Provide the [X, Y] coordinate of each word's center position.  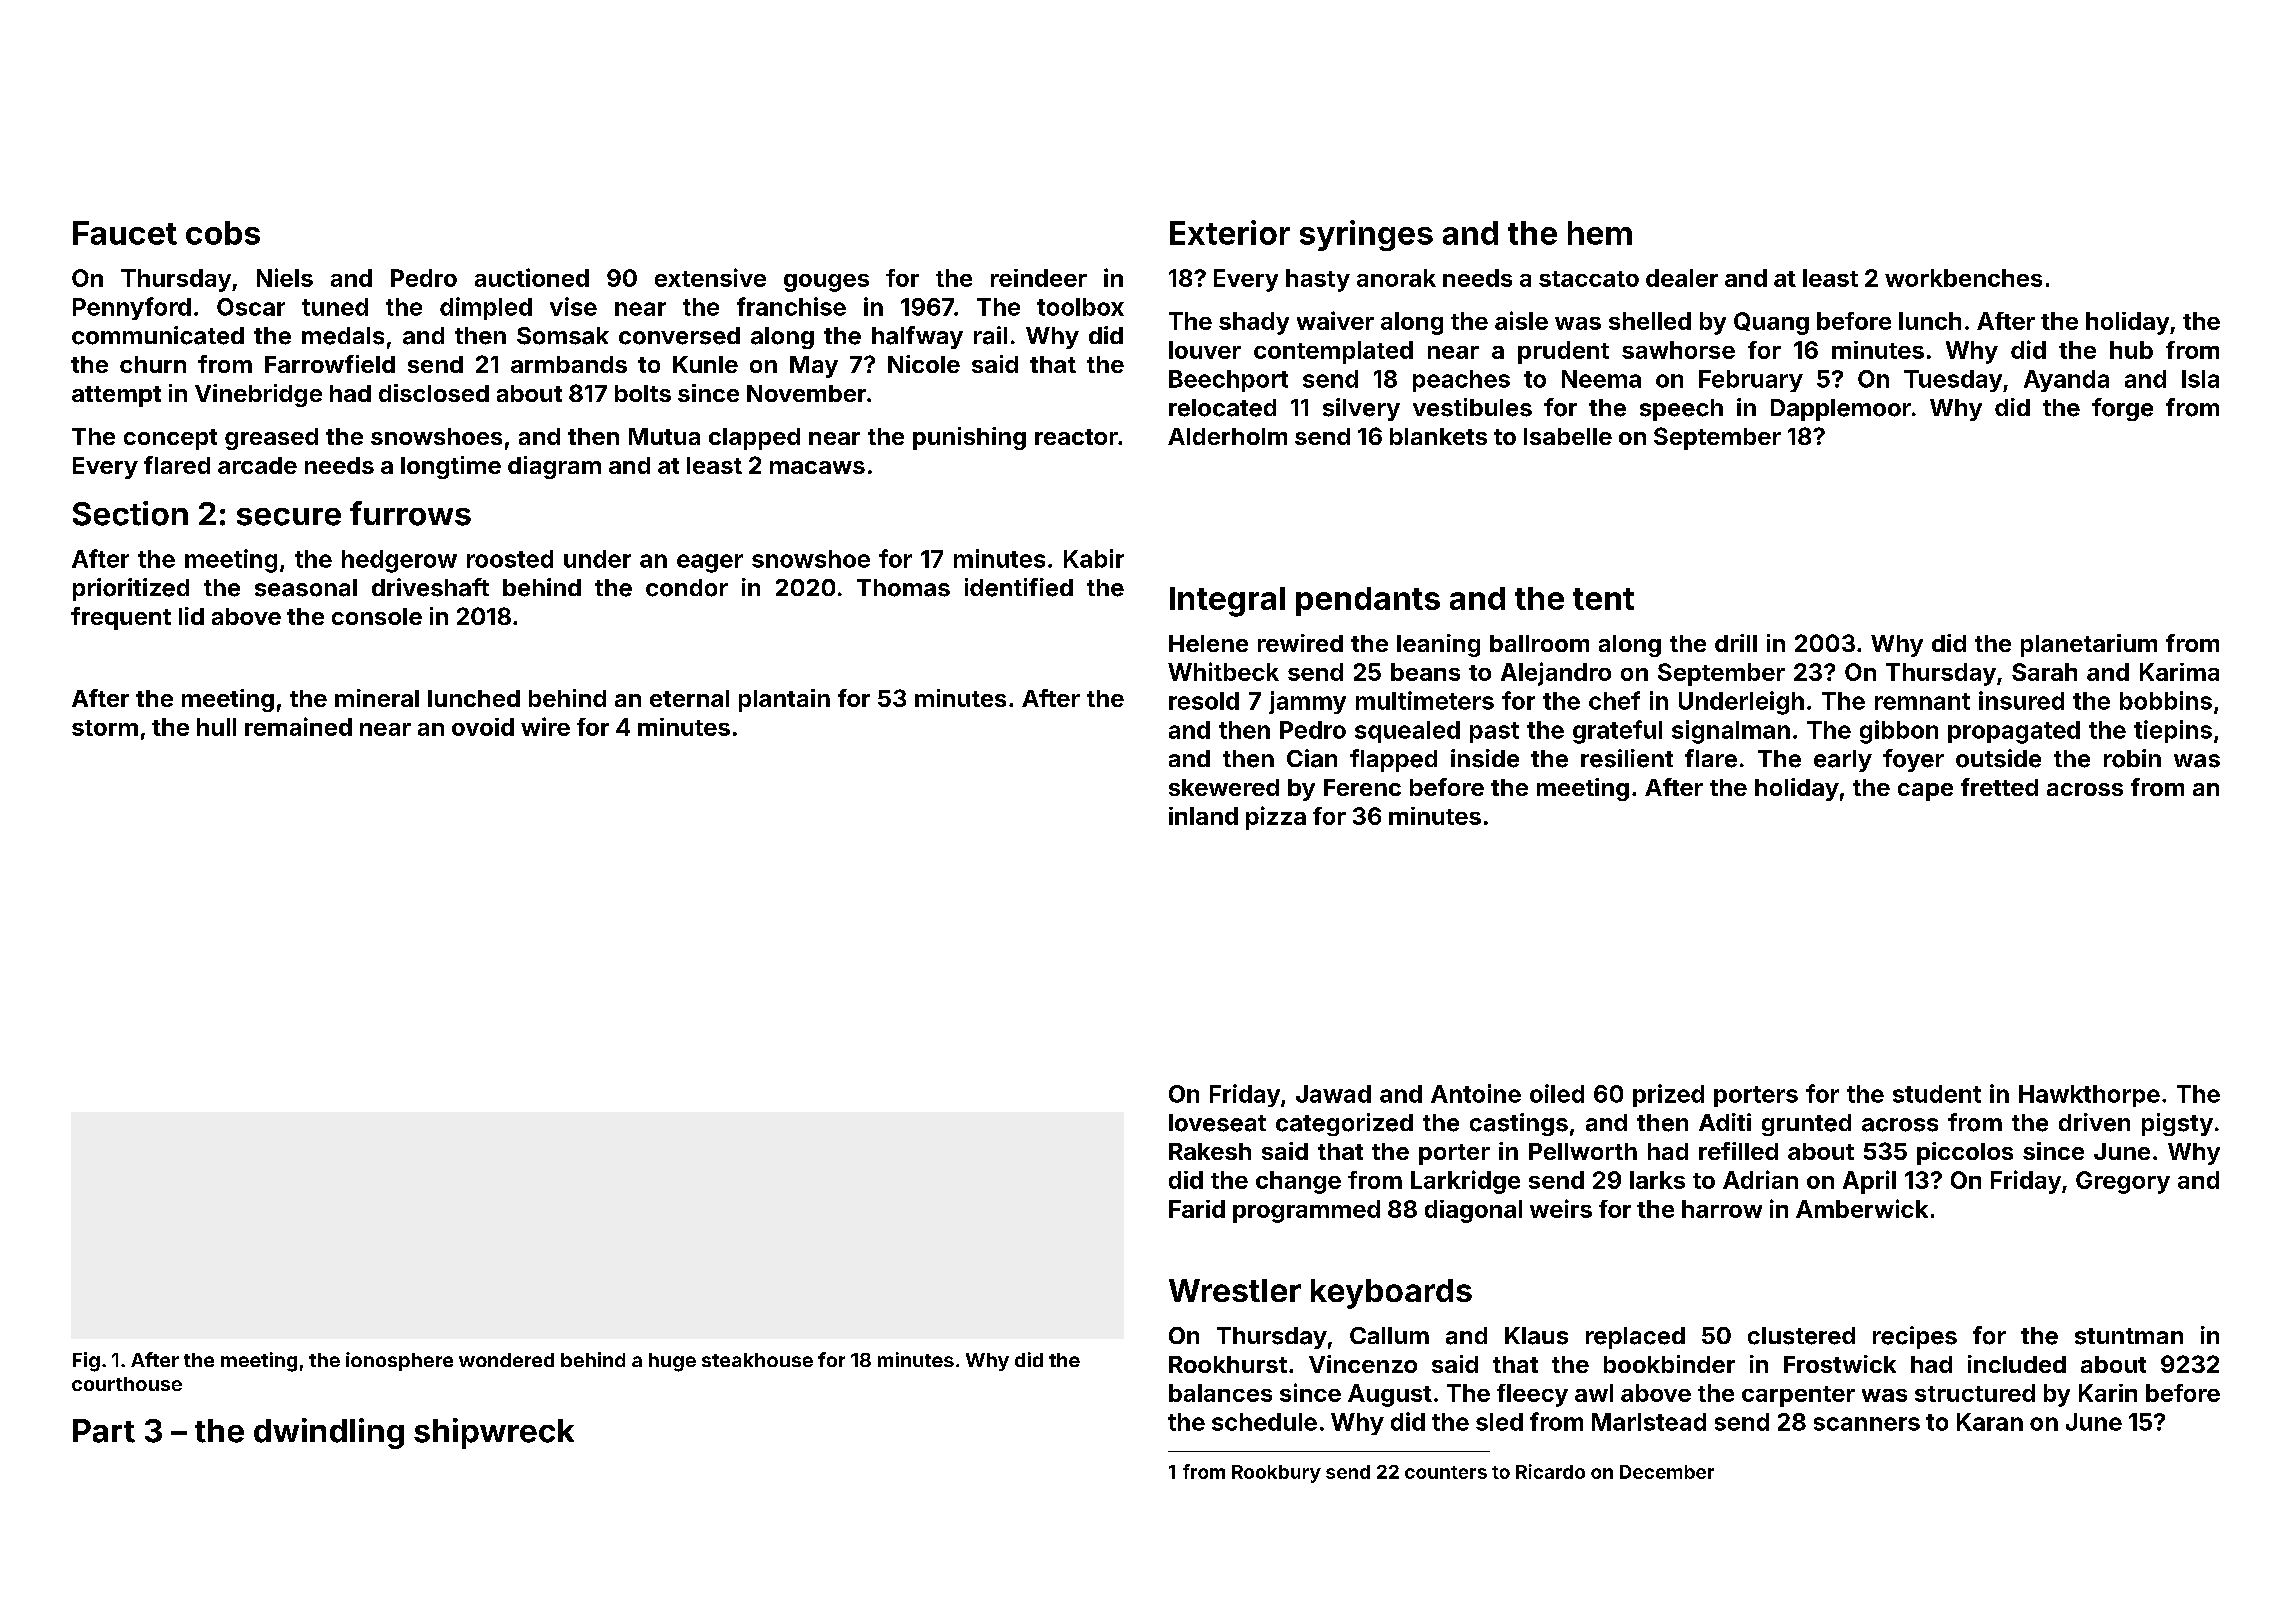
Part [104, 1431]
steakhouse [757, 1360]
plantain [784, 700]
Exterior [1230, 232]
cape [1925, 792]
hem [1600, 233]
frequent [121, 618]
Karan [1990, 1422]
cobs [223, 233]
